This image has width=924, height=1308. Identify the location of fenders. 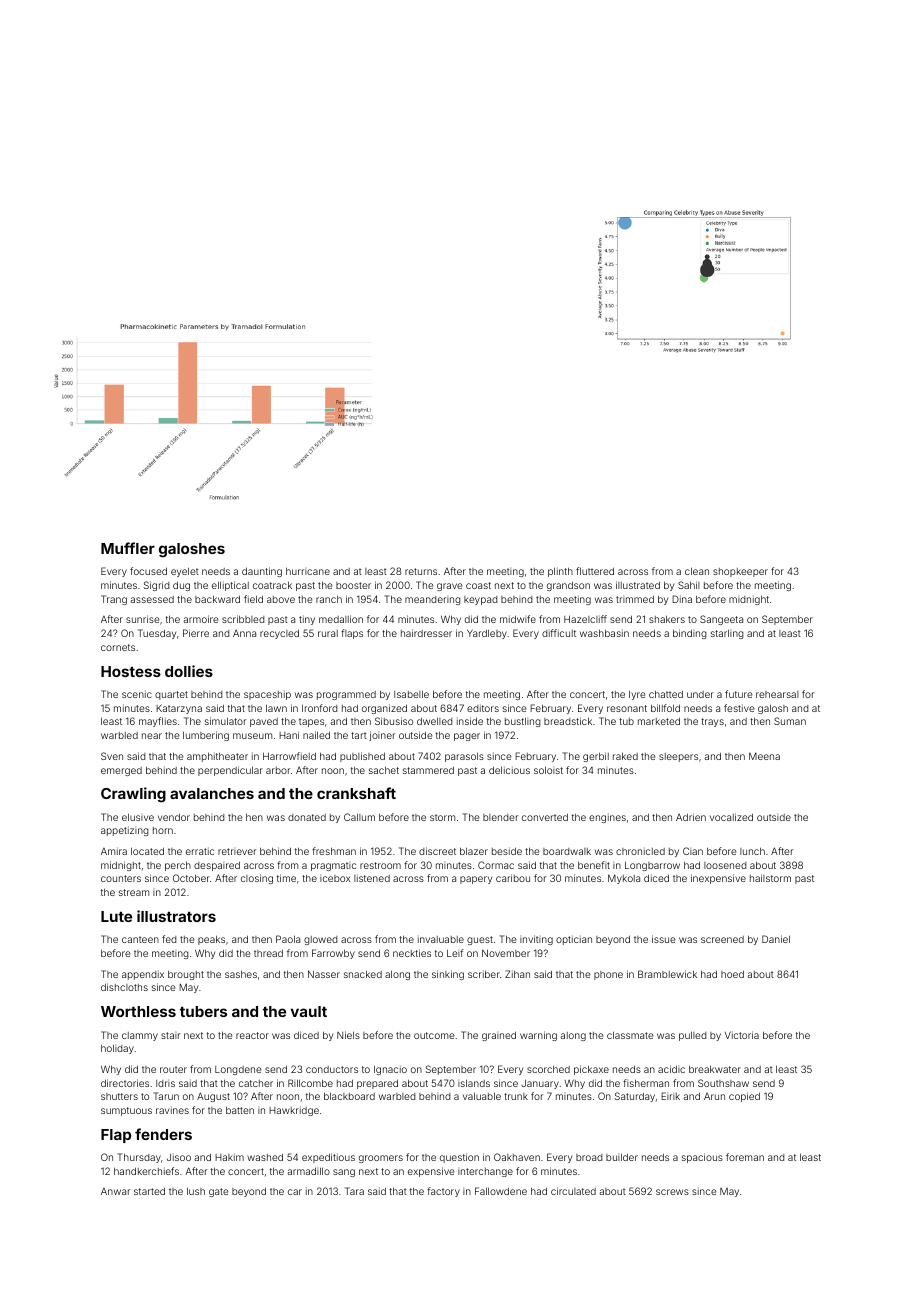
(163, 1134).
